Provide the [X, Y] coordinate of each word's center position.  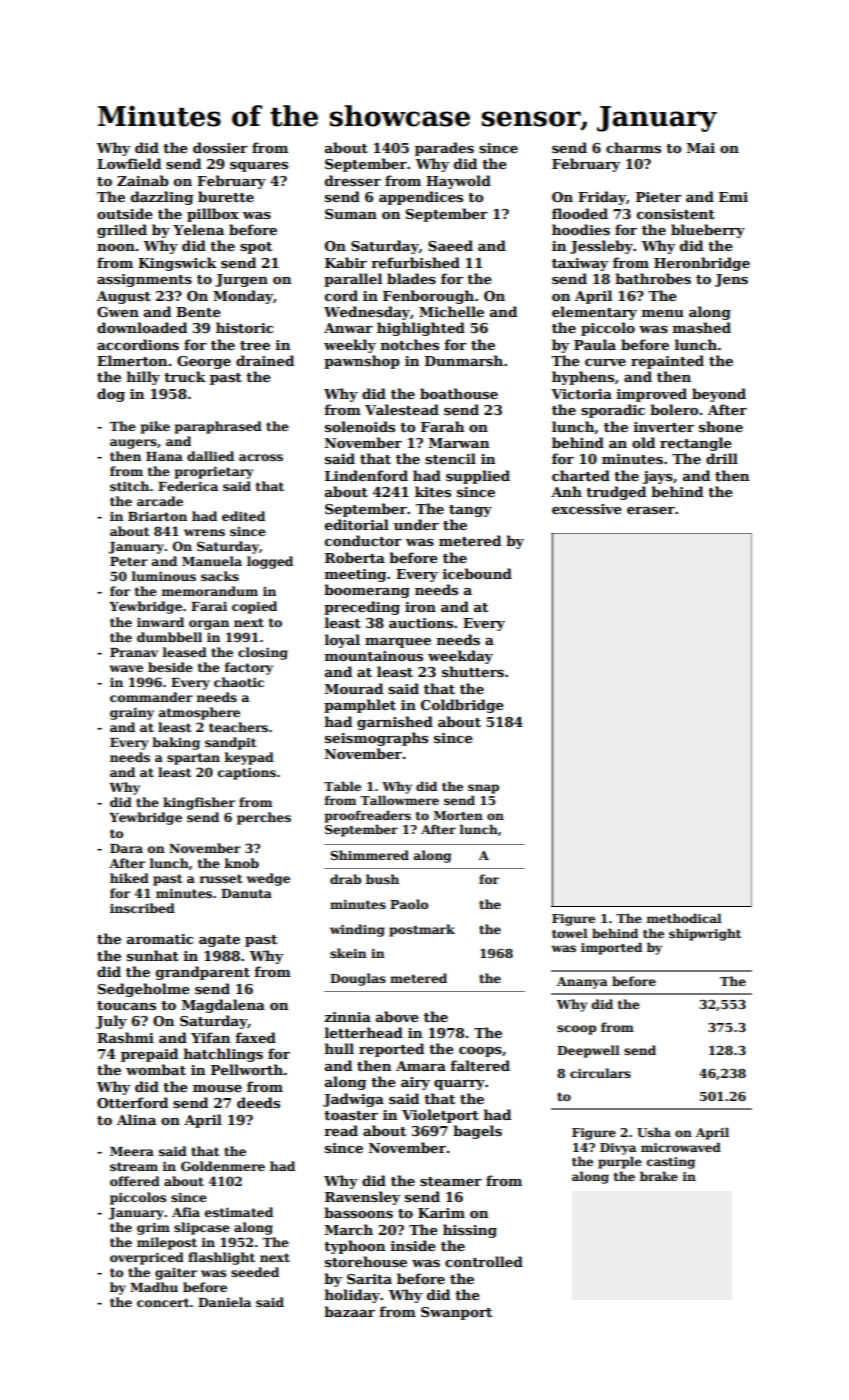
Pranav [134, 652]
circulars [600, 1073]
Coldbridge [462, 706]
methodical [684, 918]
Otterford [132, 1102]
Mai [701, 148]
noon [116, 247]
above [397, 1016]
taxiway [580, 264]
